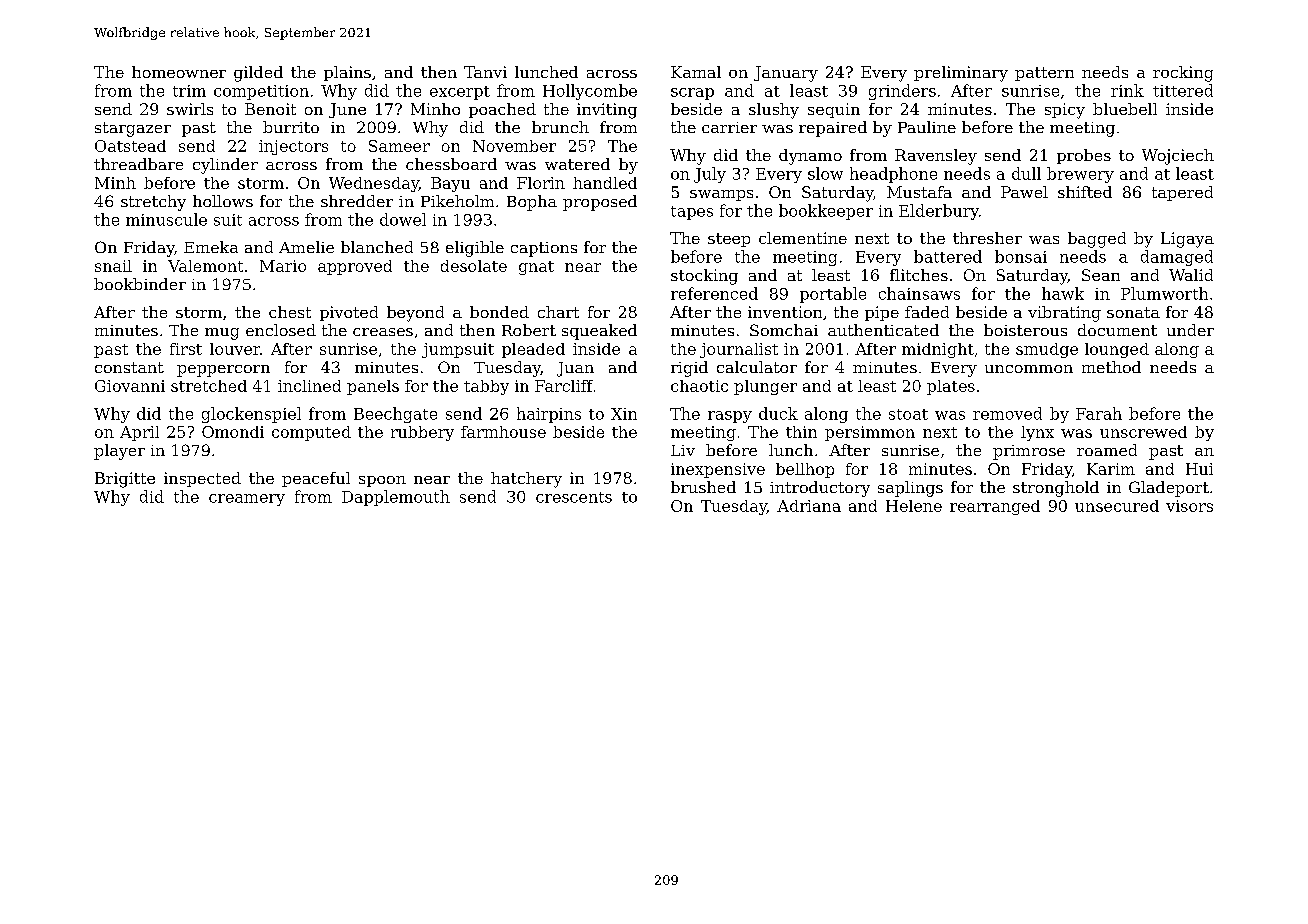 This image has height=924, width=1308. What do you see at coordinates (1029, 369) in the image?
I see `uncommon` at bounding box center [1029, 369].
